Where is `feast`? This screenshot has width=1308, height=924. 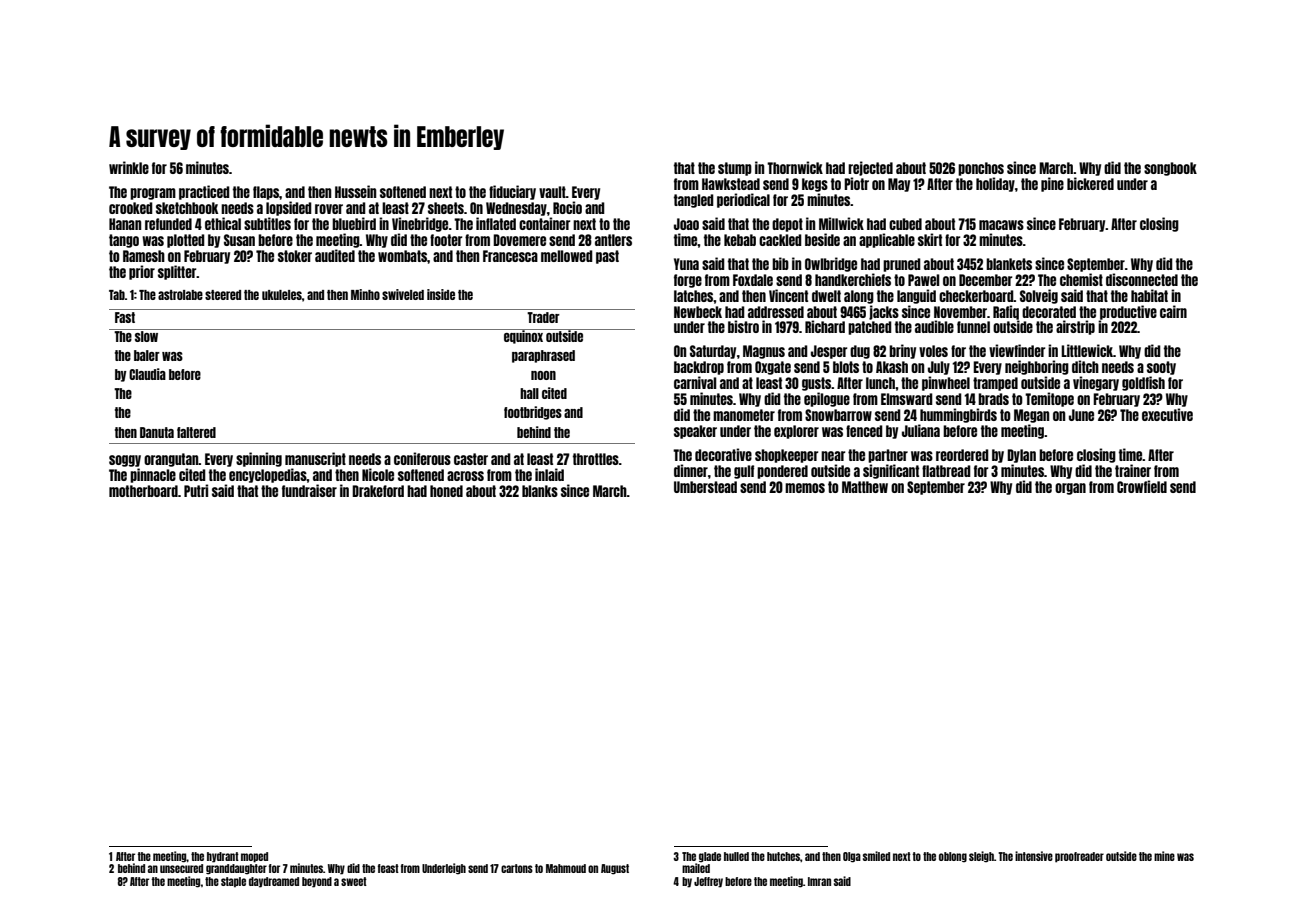 feast is located at coordinates (388, 868).
